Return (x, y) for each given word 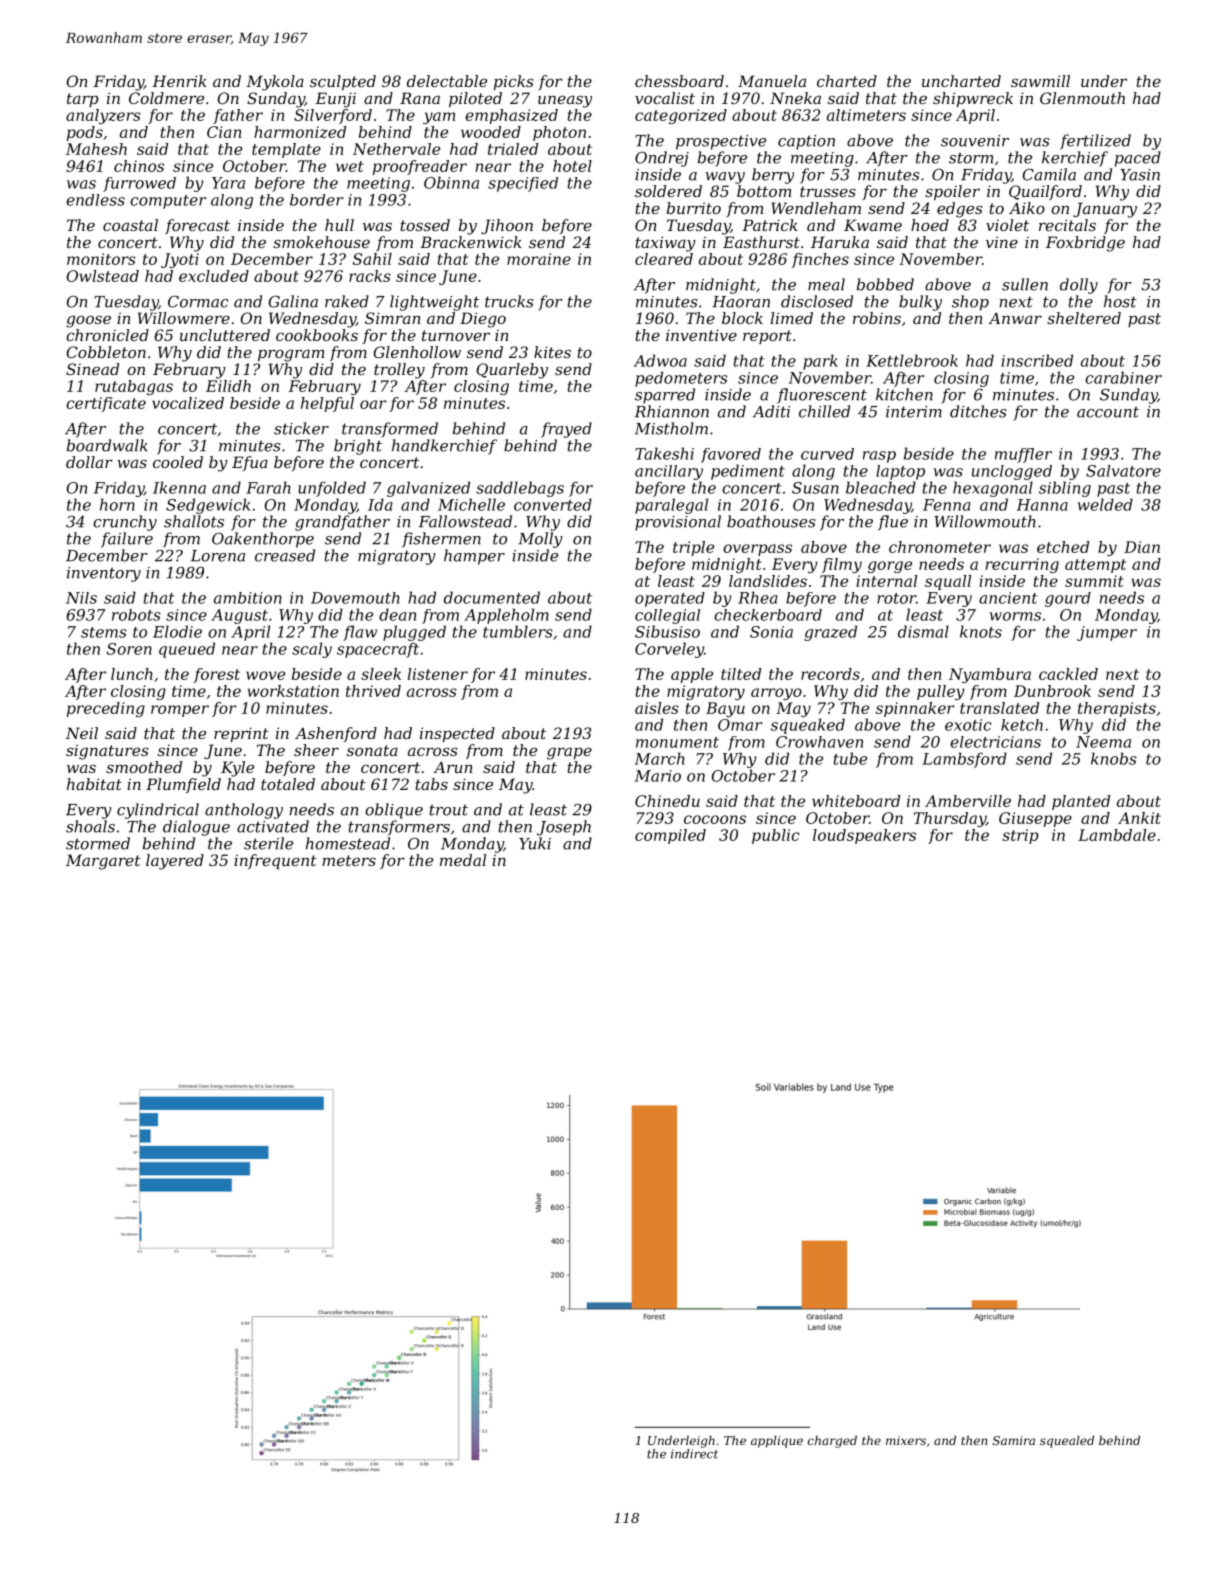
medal (463, 860)
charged (832, 1442)
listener (438, 674)
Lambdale (1117, 835)
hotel (572, 166)
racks (370, 276)
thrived (373, 691)
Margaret (103, 862)
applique (777, 1442)
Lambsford (964, 760)
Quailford (1045, 192)
